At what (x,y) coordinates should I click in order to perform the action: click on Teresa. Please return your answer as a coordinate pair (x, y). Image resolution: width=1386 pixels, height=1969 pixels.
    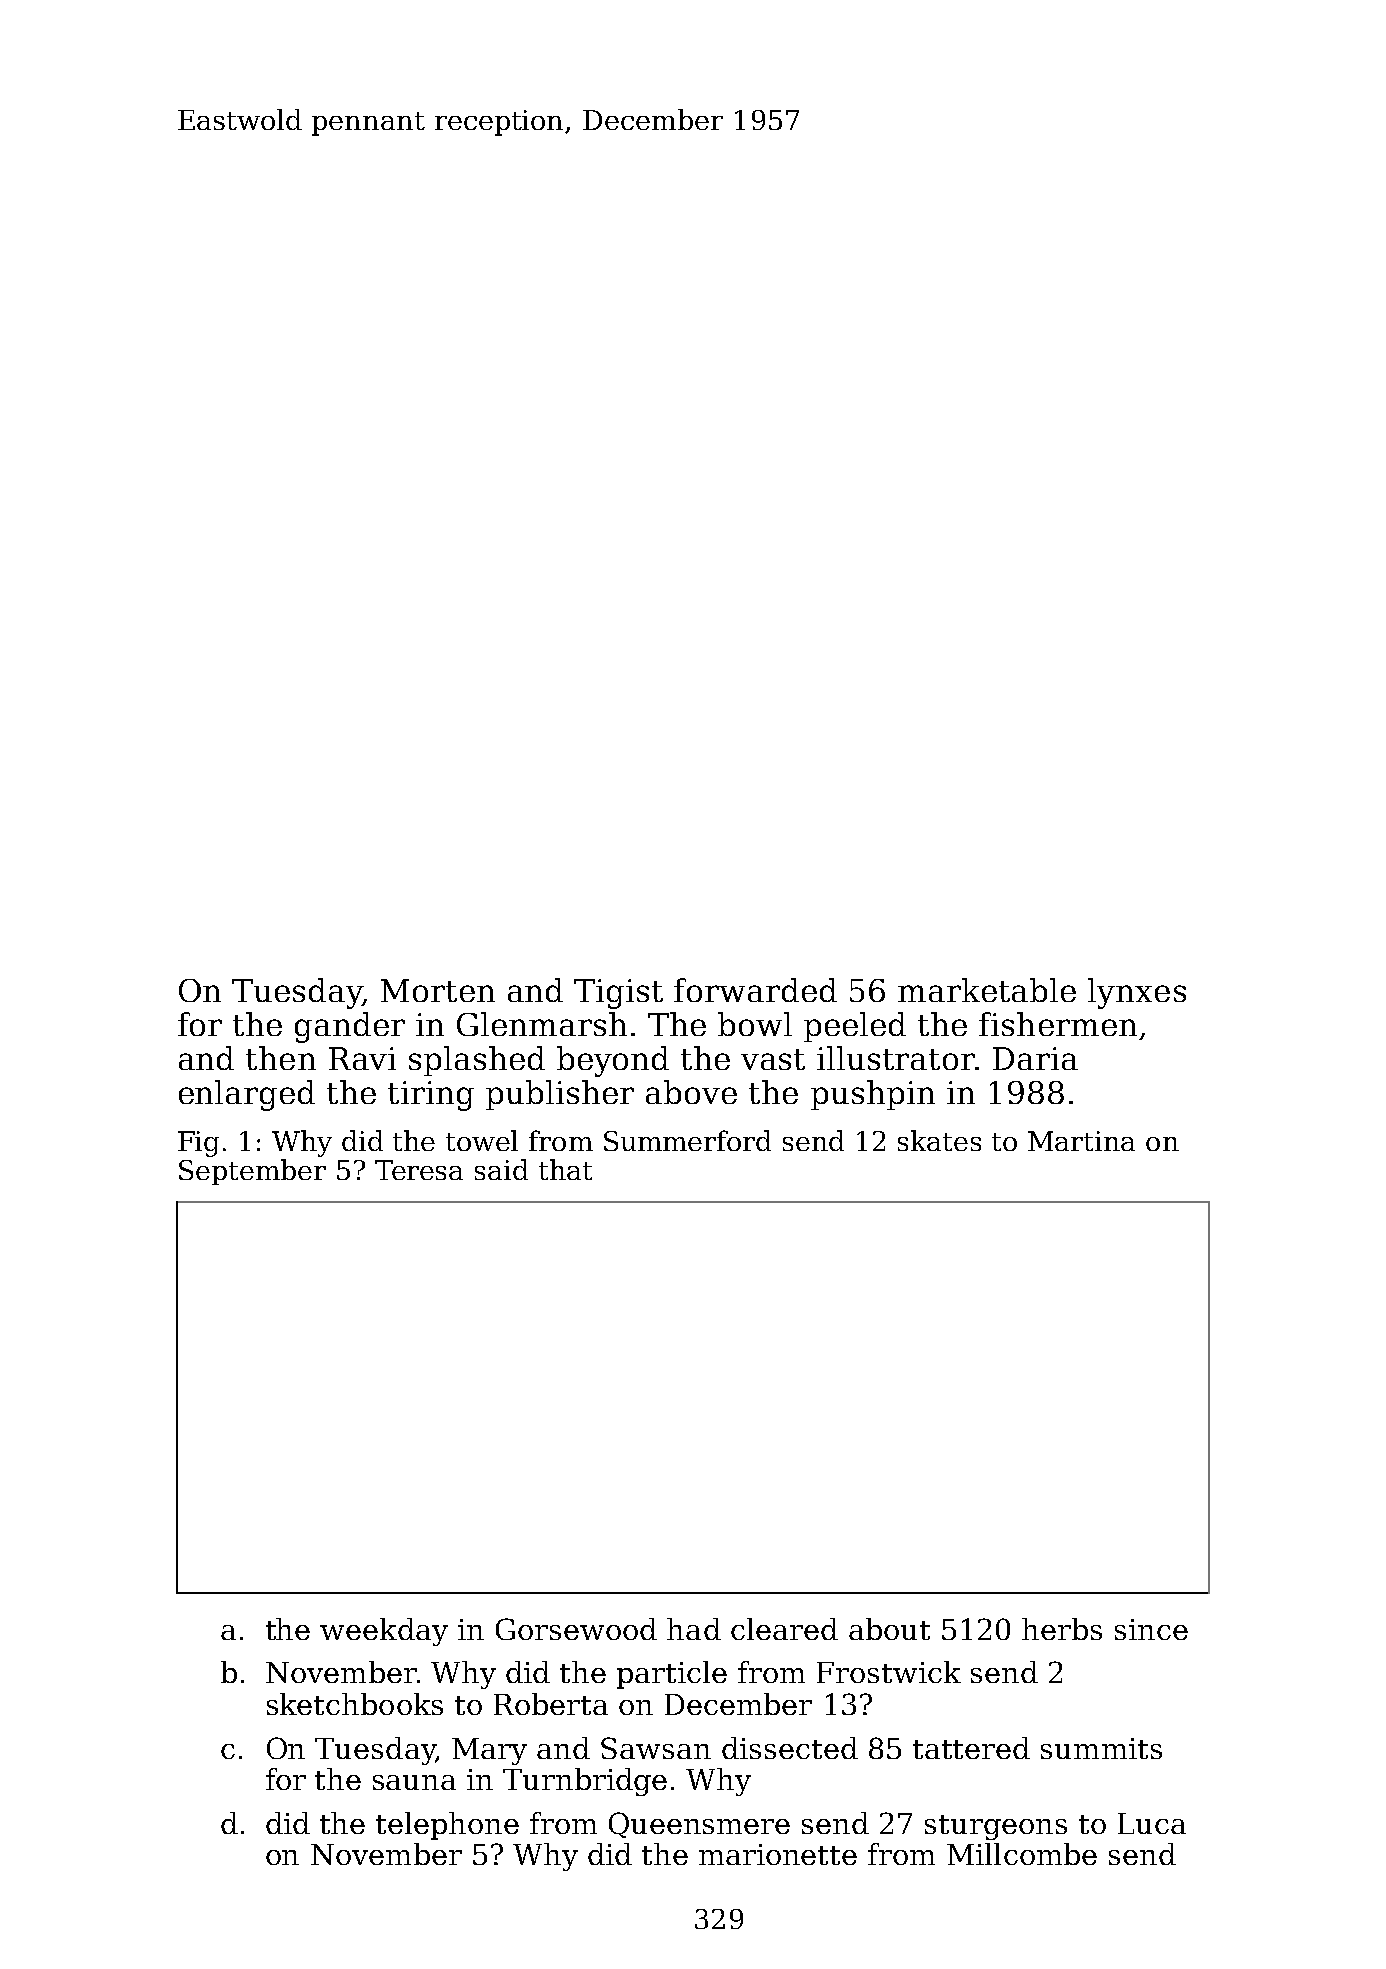
    Looking at the image, I should click on (419, 1170).
